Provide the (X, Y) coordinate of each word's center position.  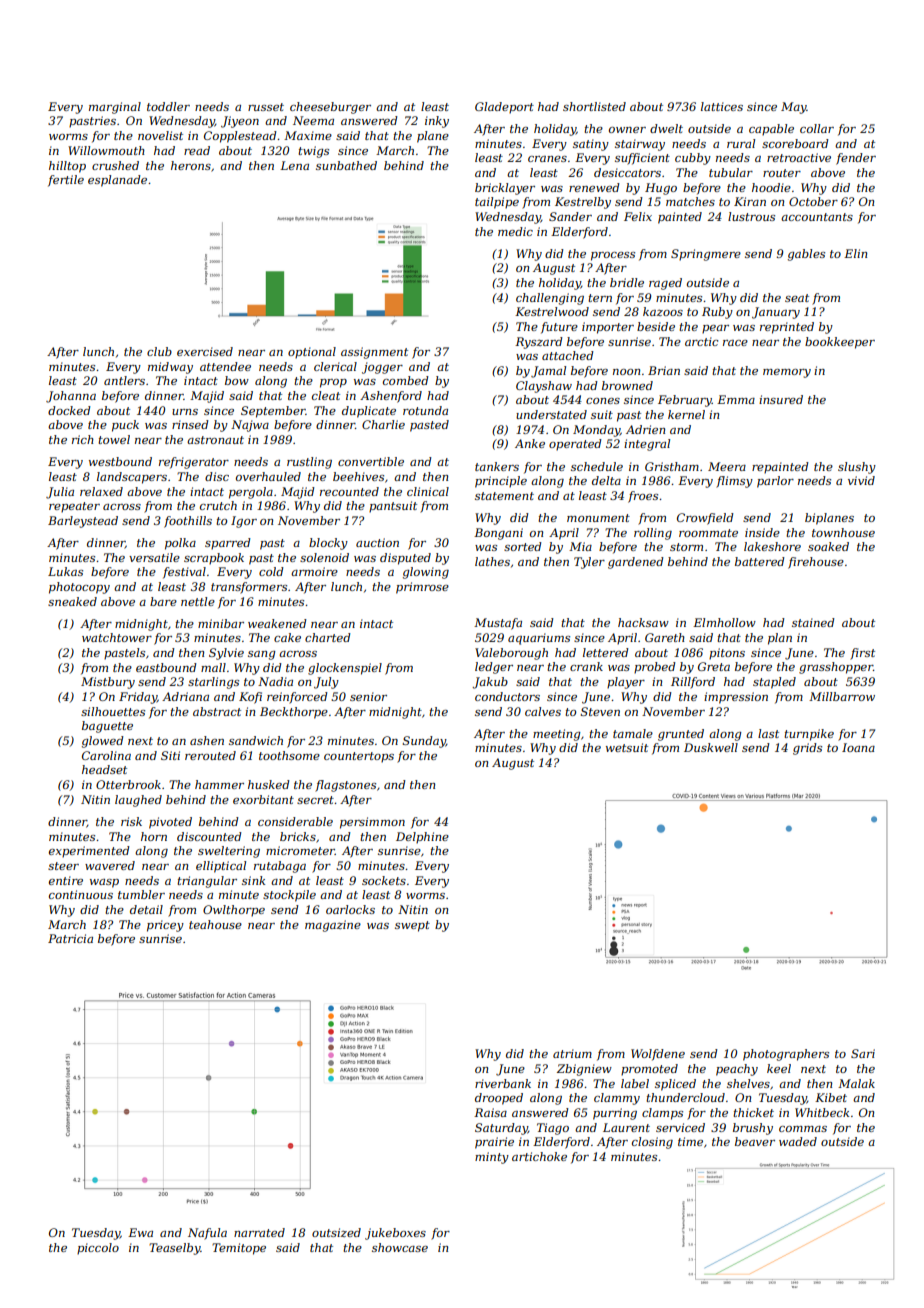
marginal (115, 108)
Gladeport (504, 108)
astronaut (215, 440)
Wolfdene (658, 1055)
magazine (333, 926)
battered (760, 561)
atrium (572, 1053)
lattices (722, 106)
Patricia (70, 938)
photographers (786, 1055)
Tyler (589, 563)
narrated (259, 1232)
